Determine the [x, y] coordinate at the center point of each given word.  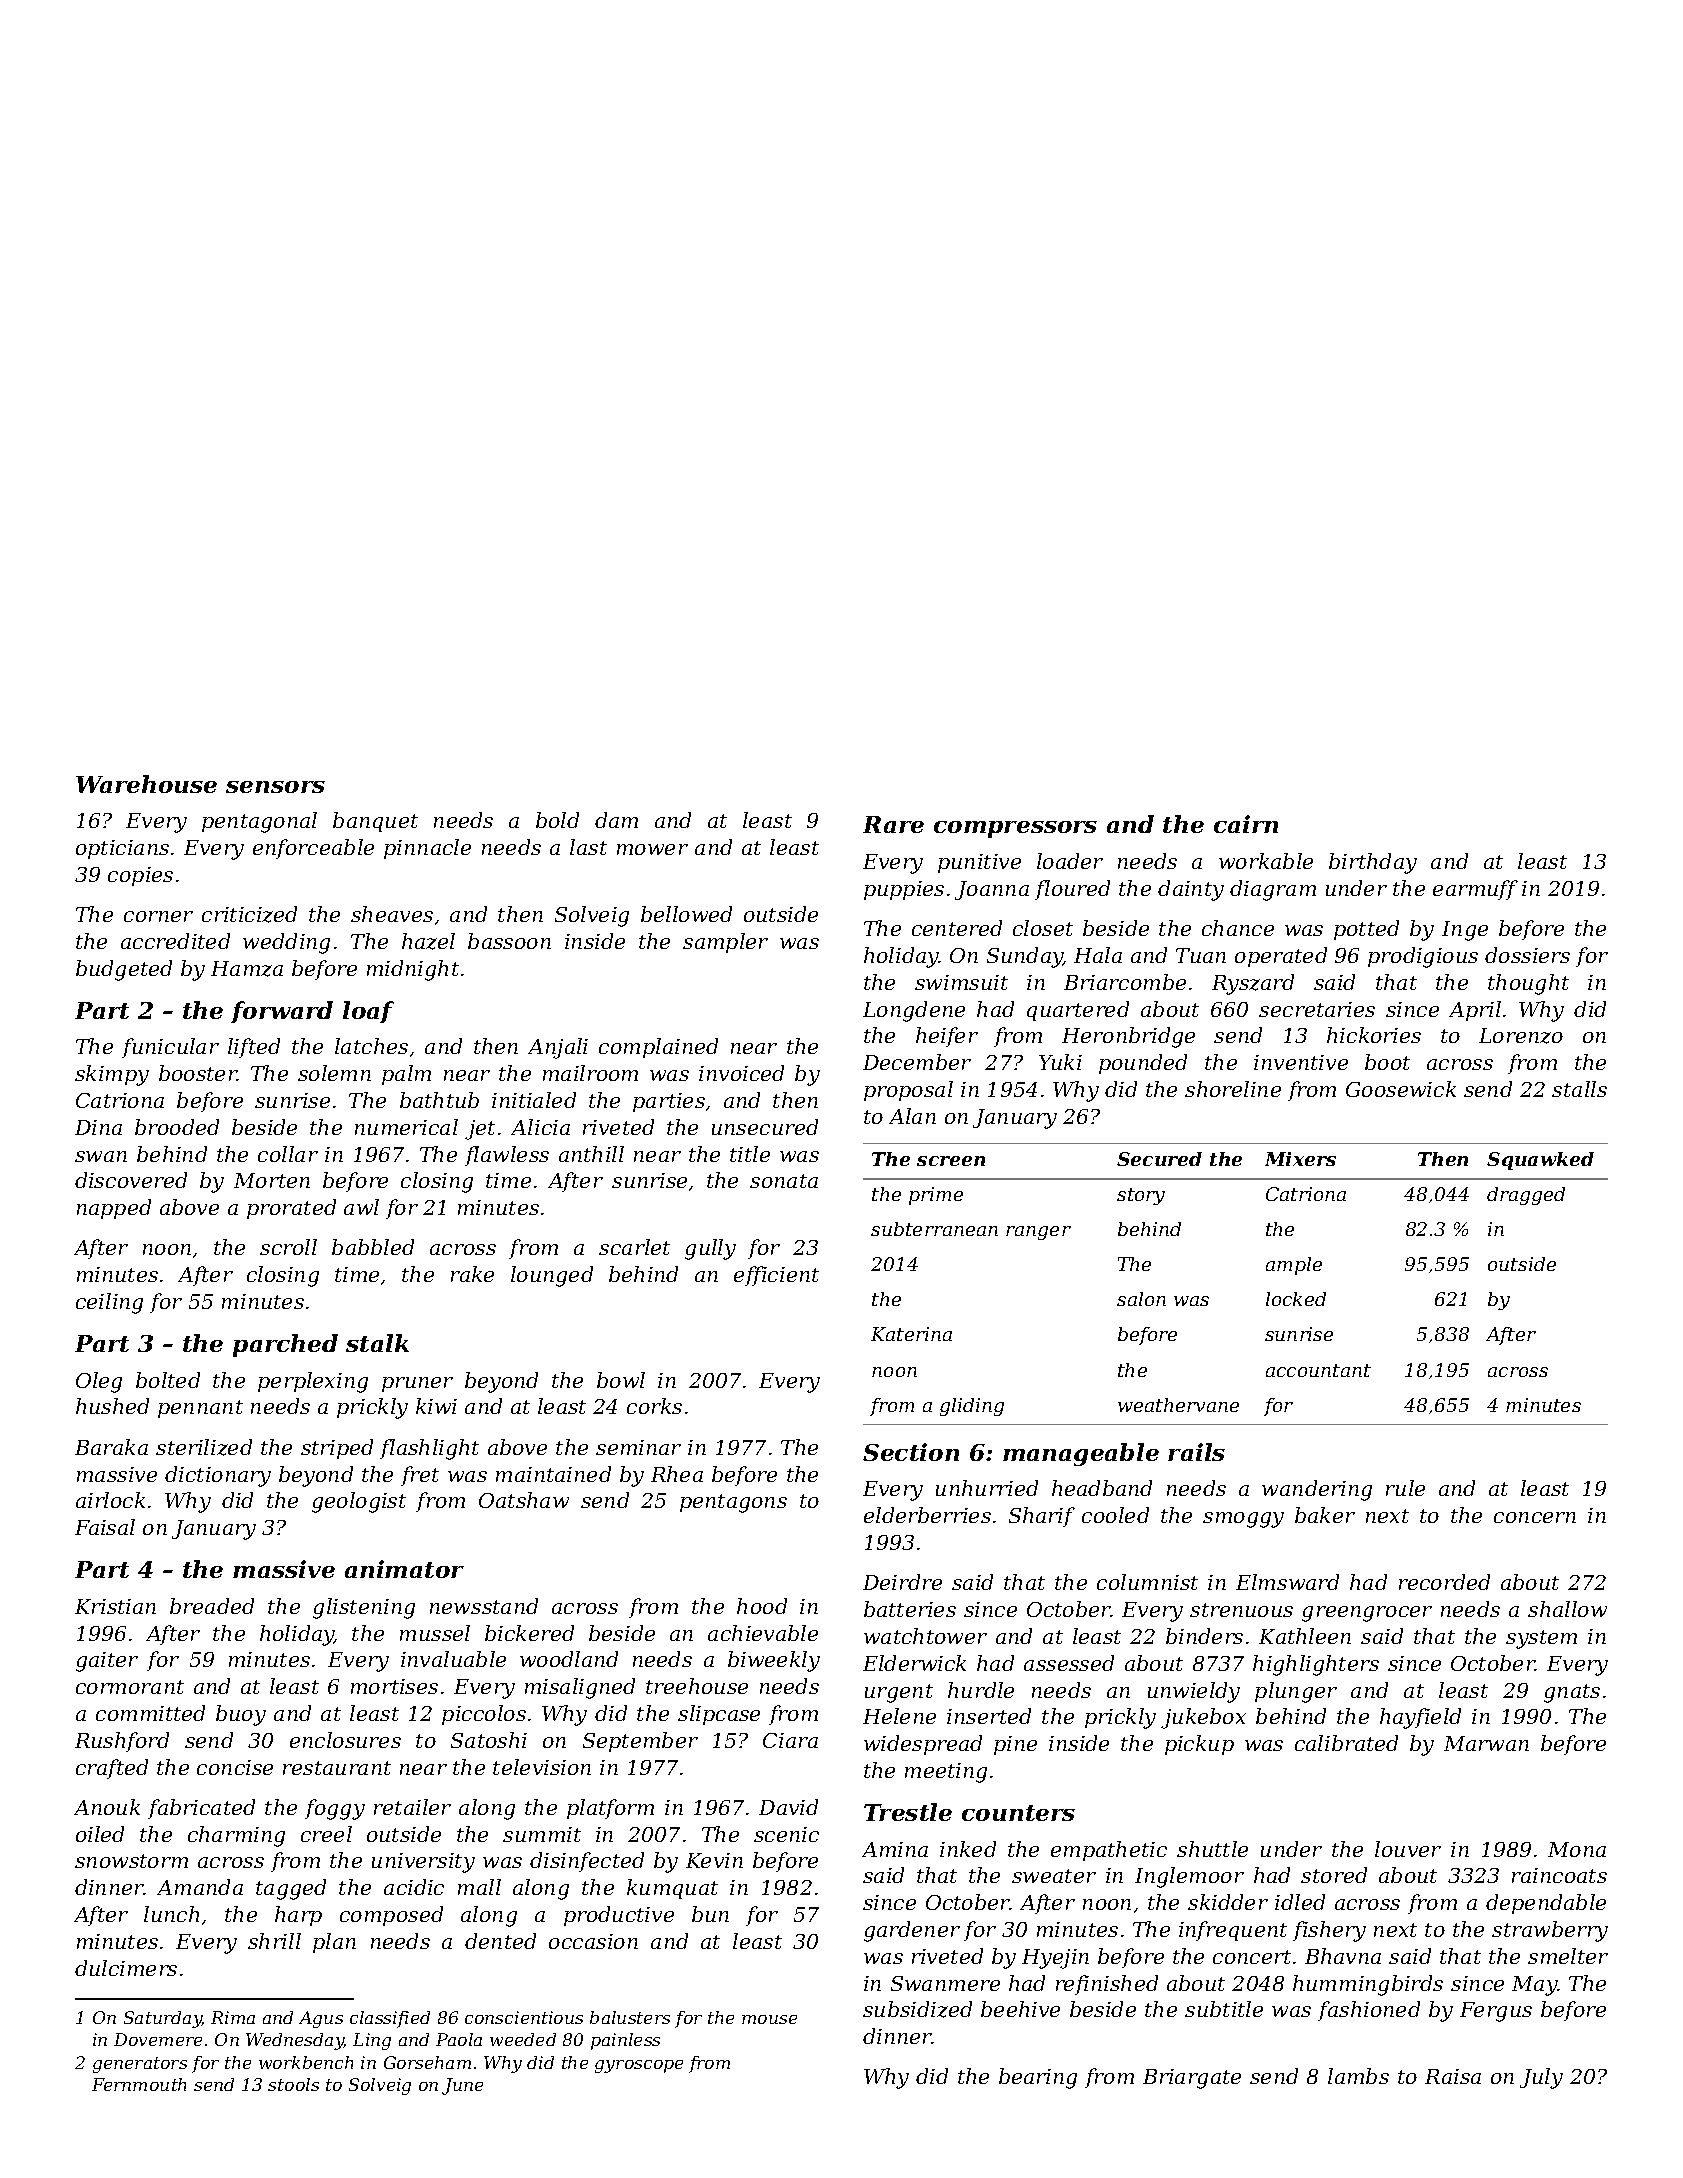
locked [1296, 1299]
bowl [621, 1380]
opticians [122, 849]
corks [654, 1406]
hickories [1374, 1035]
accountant [1318, 1370]
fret [420, 1476]
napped [114, 1209]
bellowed [686, 914]
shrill [274, 1941]
